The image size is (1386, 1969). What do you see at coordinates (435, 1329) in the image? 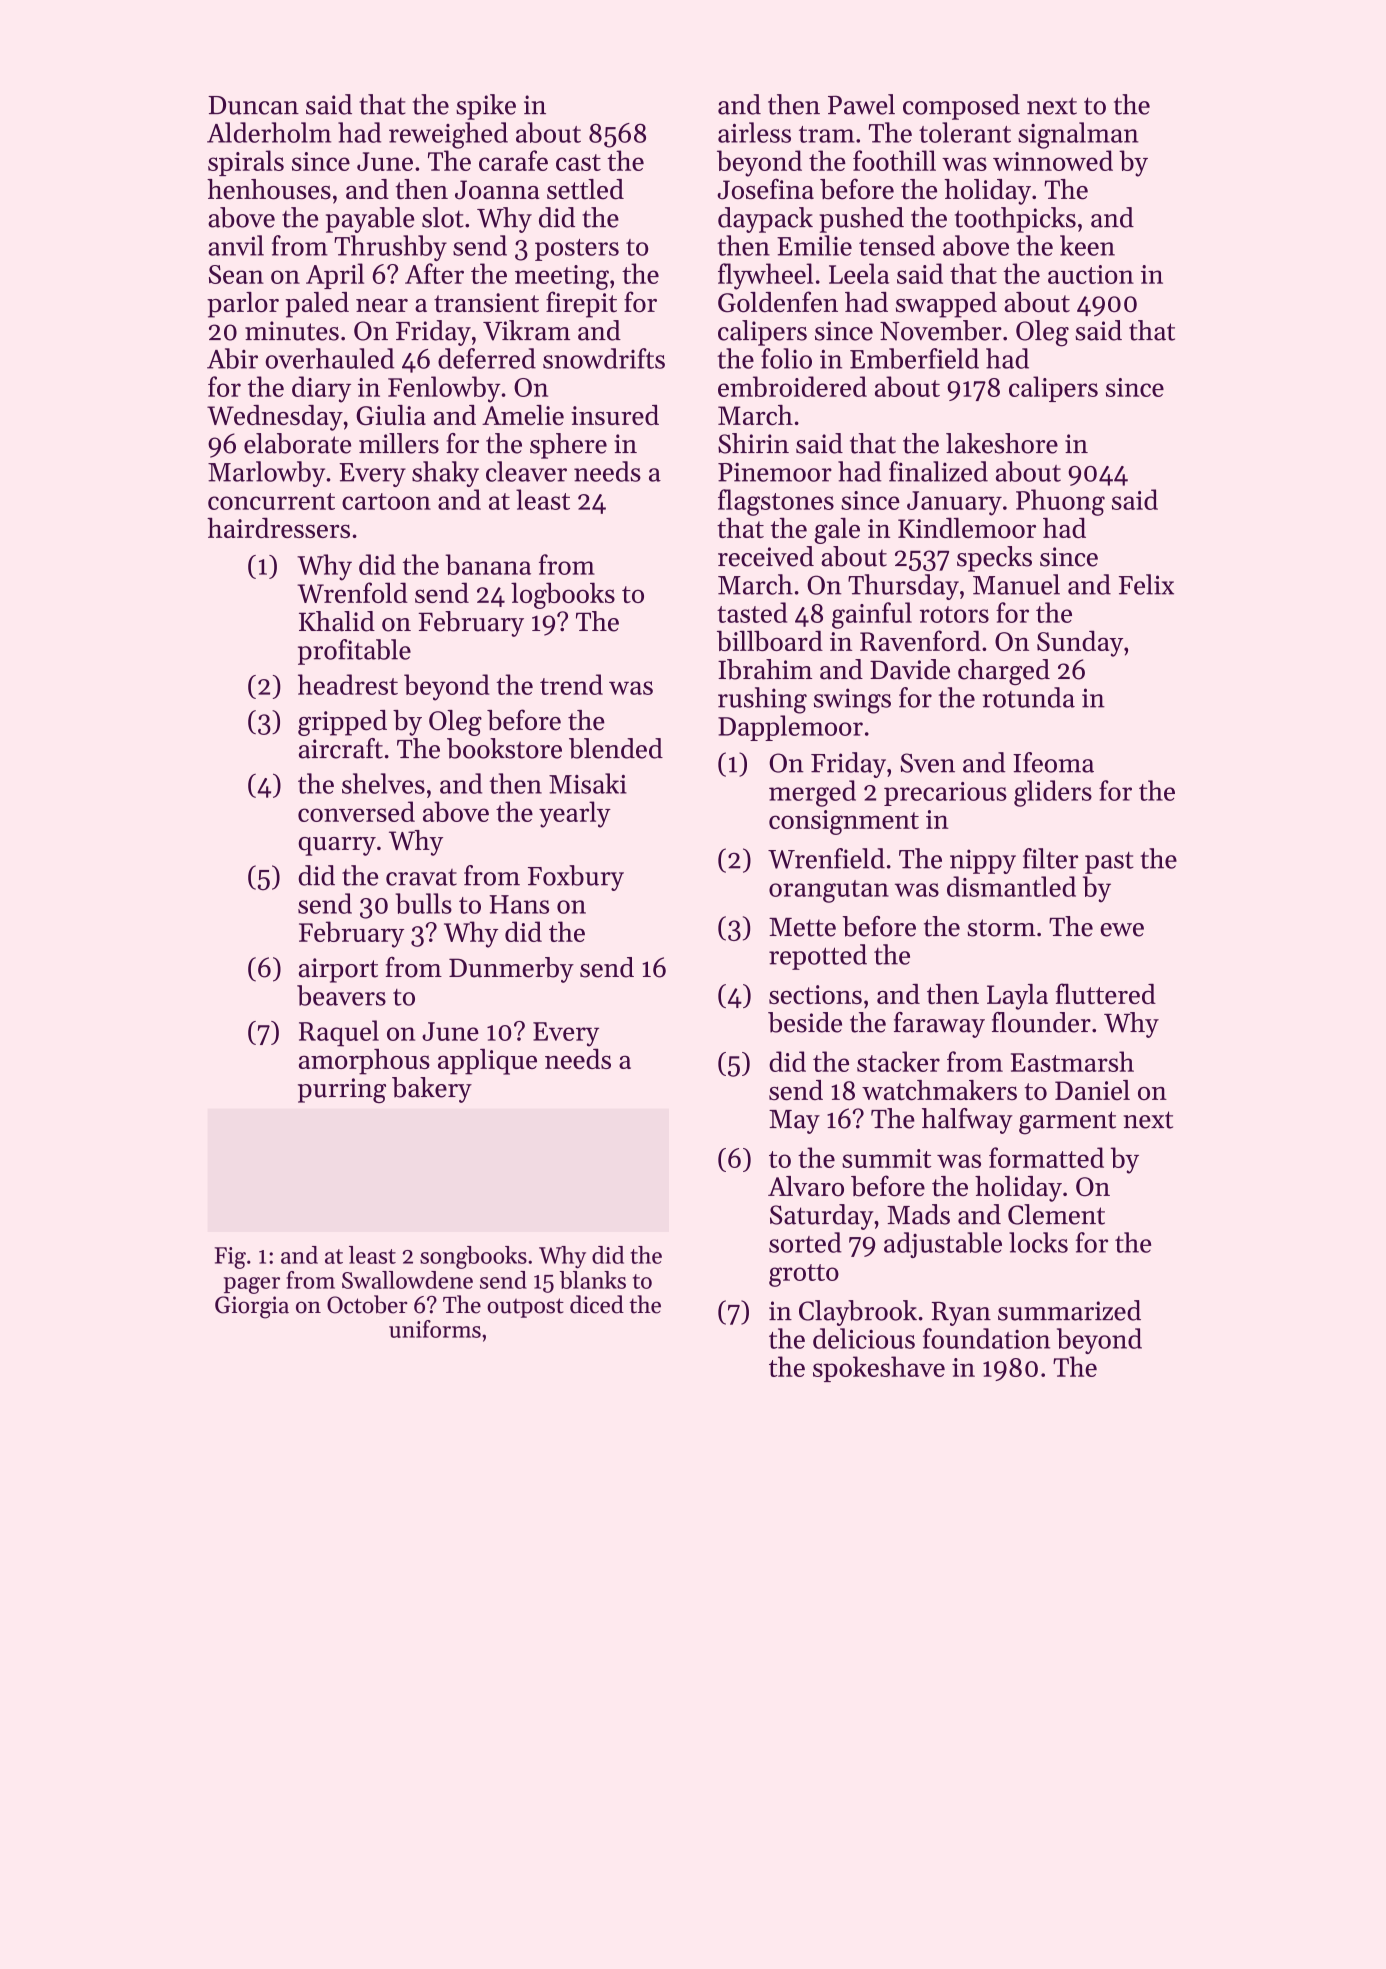
I see `uniforms` at bounding box center [435, 1329].
